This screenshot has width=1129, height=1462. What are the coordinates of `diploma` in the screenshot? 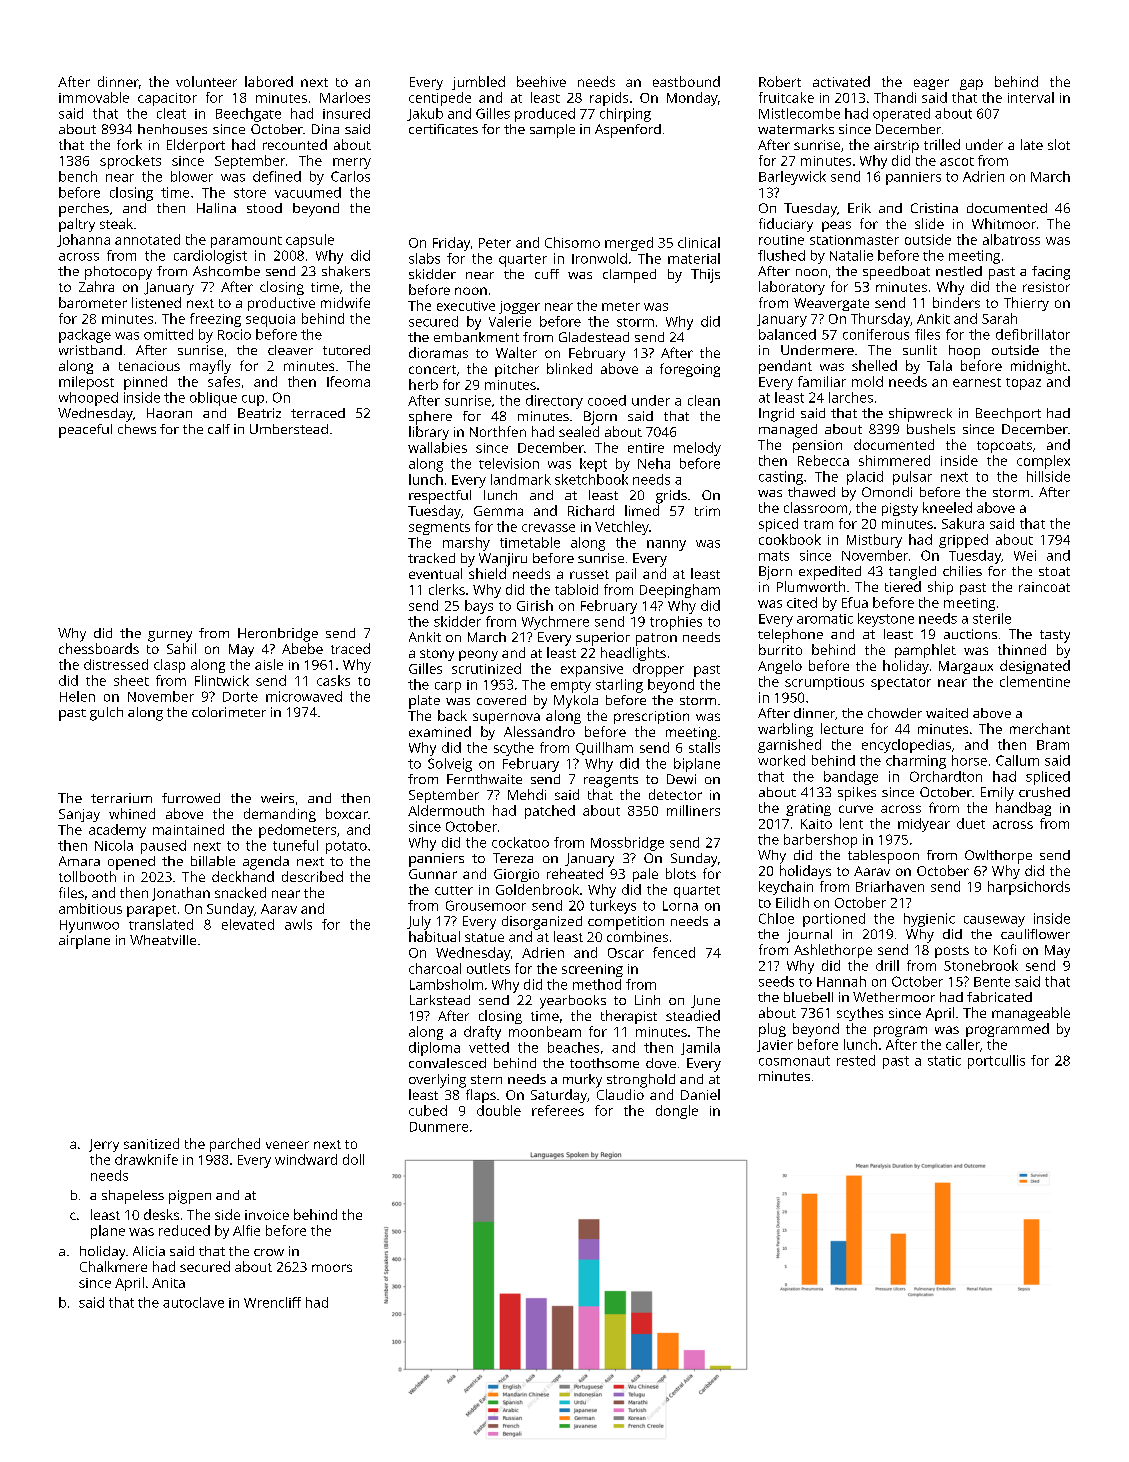 It's located at (434, 1049).
